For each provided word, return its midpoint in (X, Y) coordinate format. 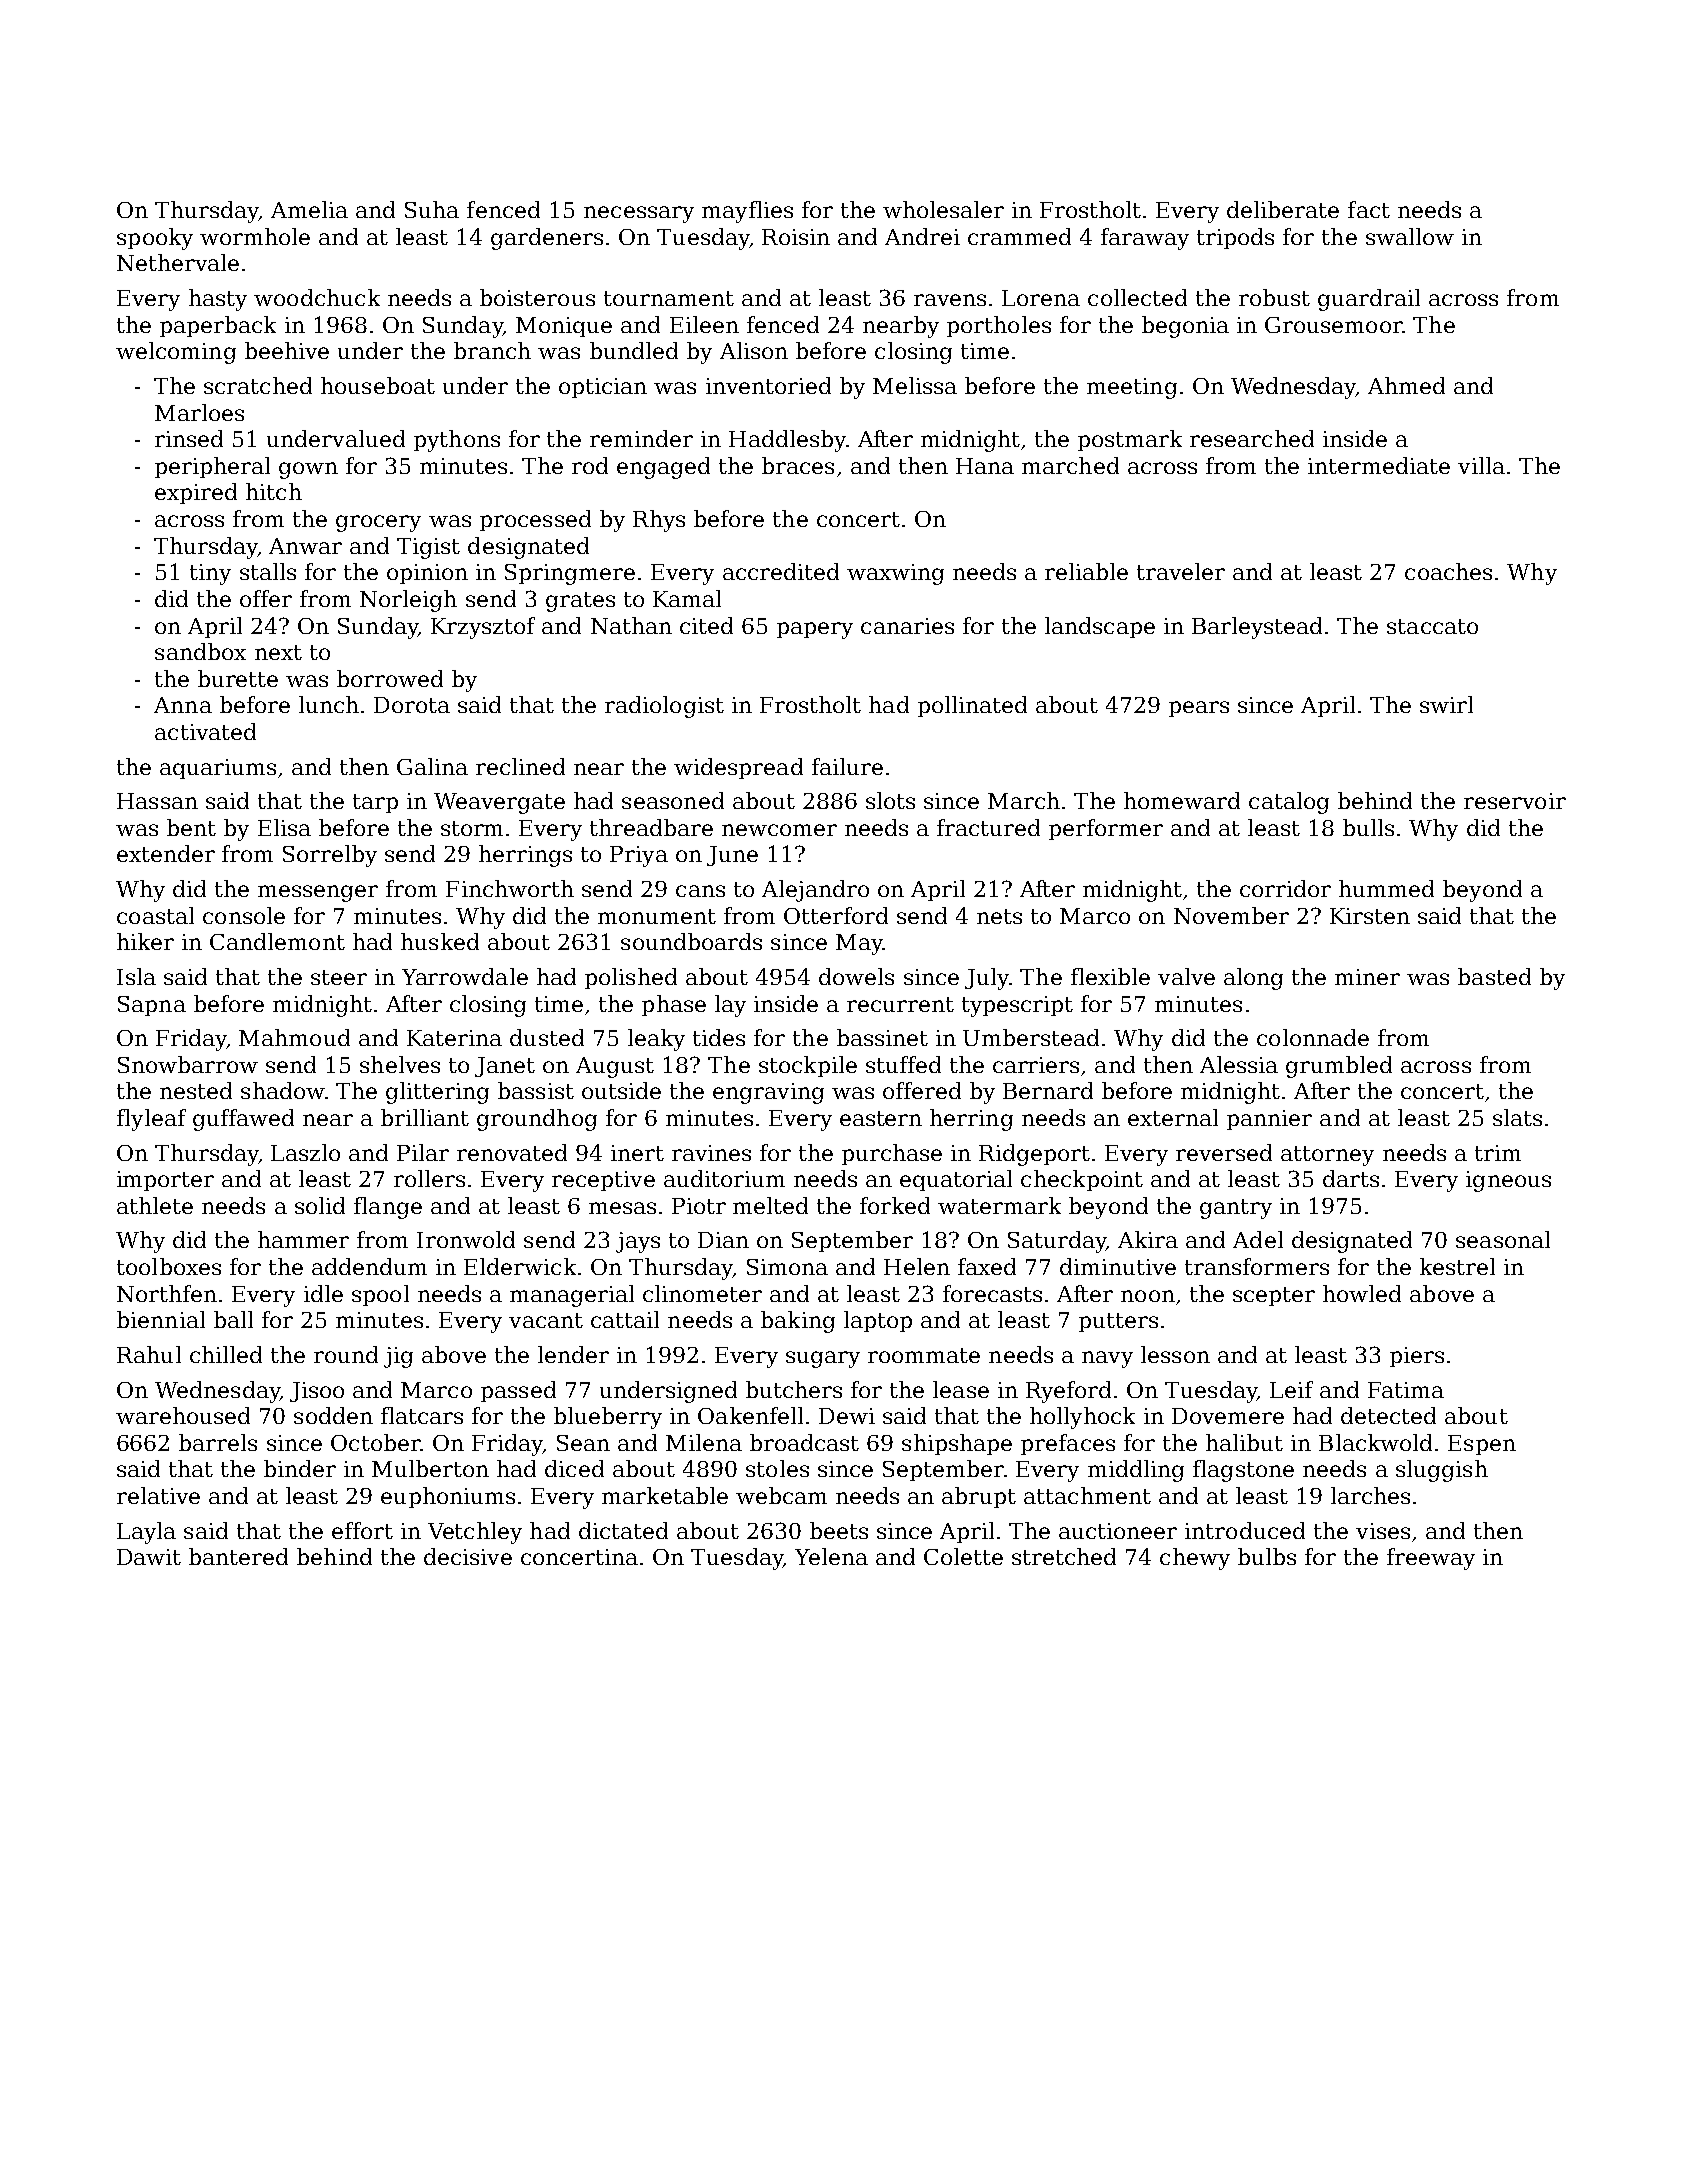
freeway (1431, 1559)
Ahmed (1406, 385)
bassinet (882, 1037)
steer (339, 977)
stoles (777, 1468)
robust (1274, 297)
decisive (468, 1556)
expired (196, 493)
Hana (985, 466)
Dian (723, 1240)
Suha (432, 209)
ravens (950, 300)
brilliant (425, 1117)
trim (1498, 1153)
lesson (1175, 1354)
